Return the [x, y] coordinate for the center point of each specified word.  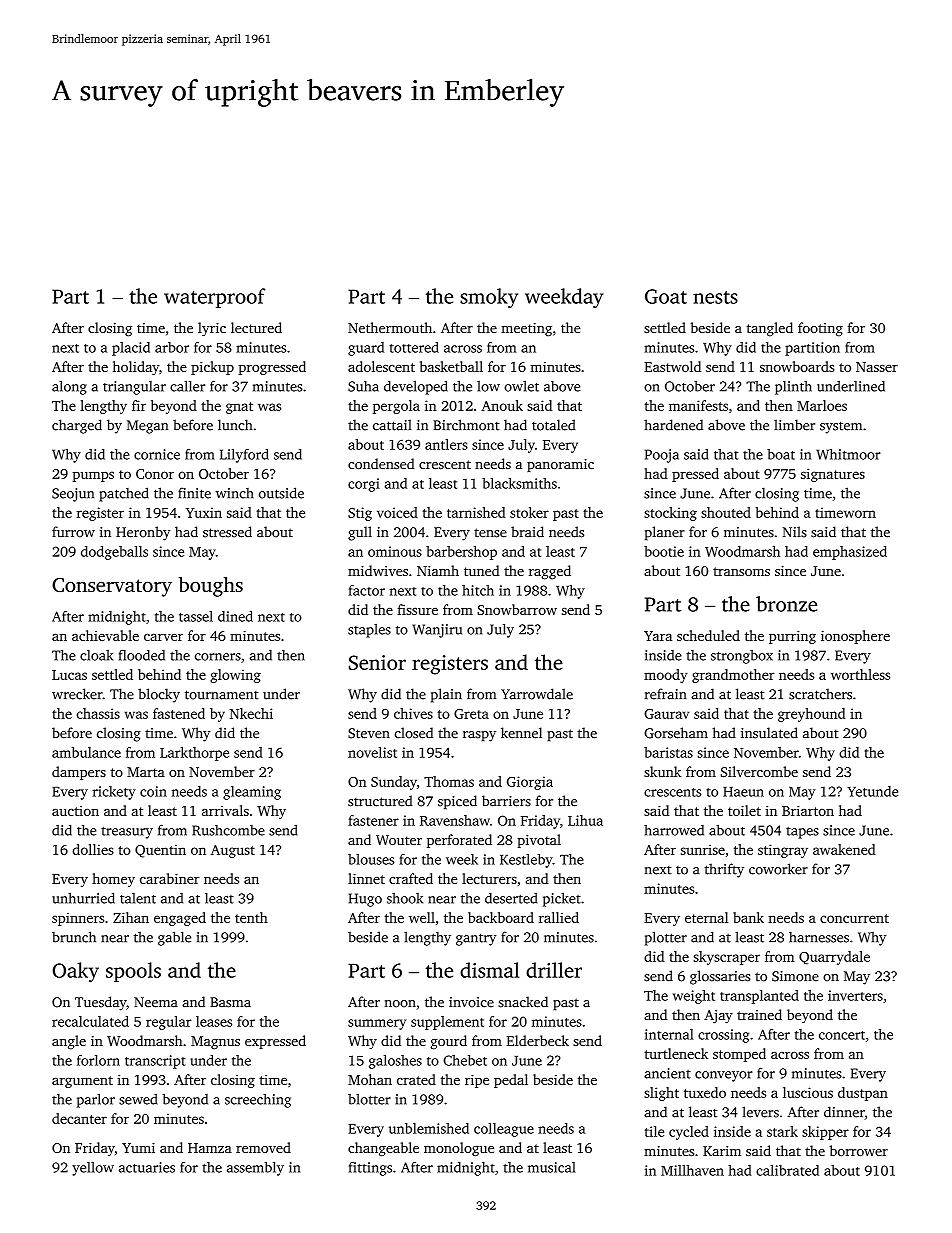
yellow [93, 1169]
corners [218, 657]
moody [665, 676]
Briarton [808, 810]
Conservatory [112, 587]
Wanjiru [437, 631]
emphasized [850, 553]
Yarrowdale [537, 694]
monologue [459, 1149]
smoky [489, 298]
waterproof [215, 298]
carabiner [170, 878]
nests [715, 297]
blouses [371, 859]
